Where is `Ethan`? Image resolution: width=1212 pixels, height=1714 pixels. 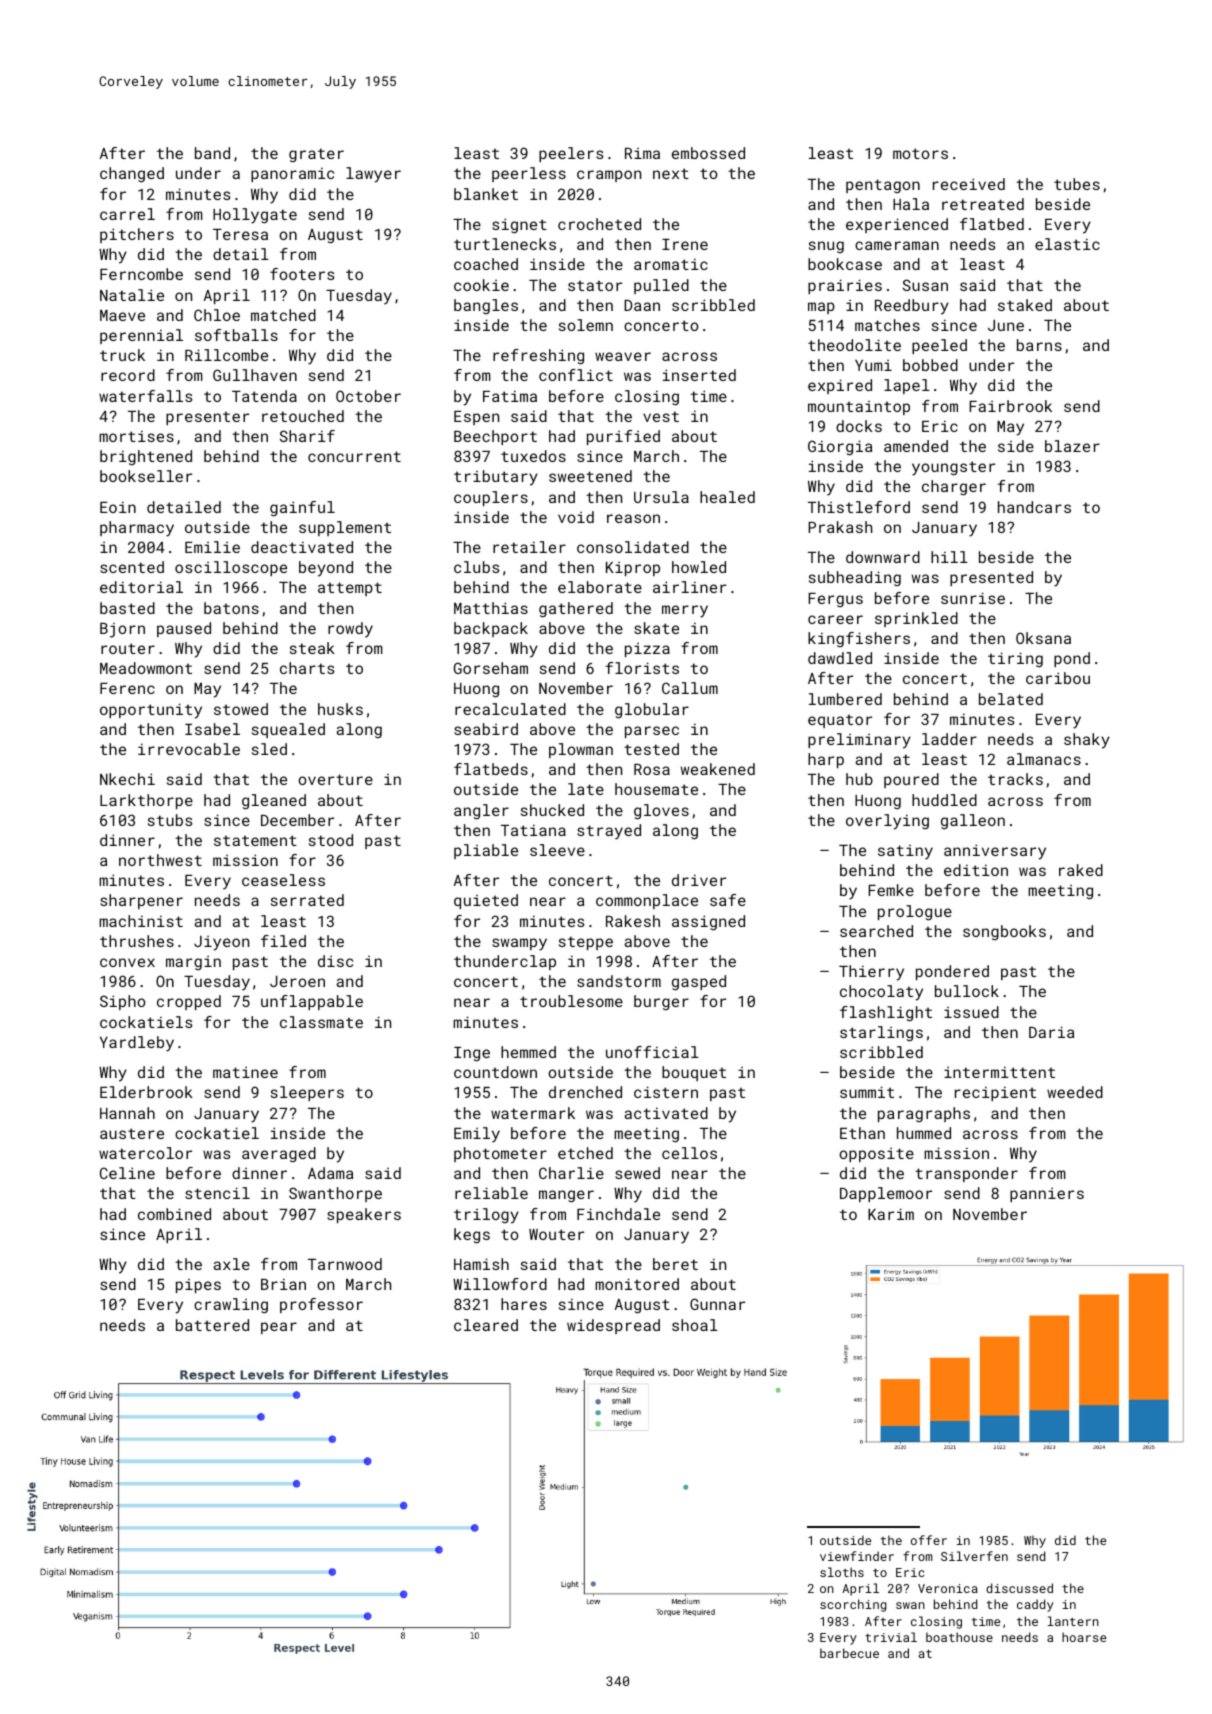
Ethan is located at coordinates (862, 1133).
